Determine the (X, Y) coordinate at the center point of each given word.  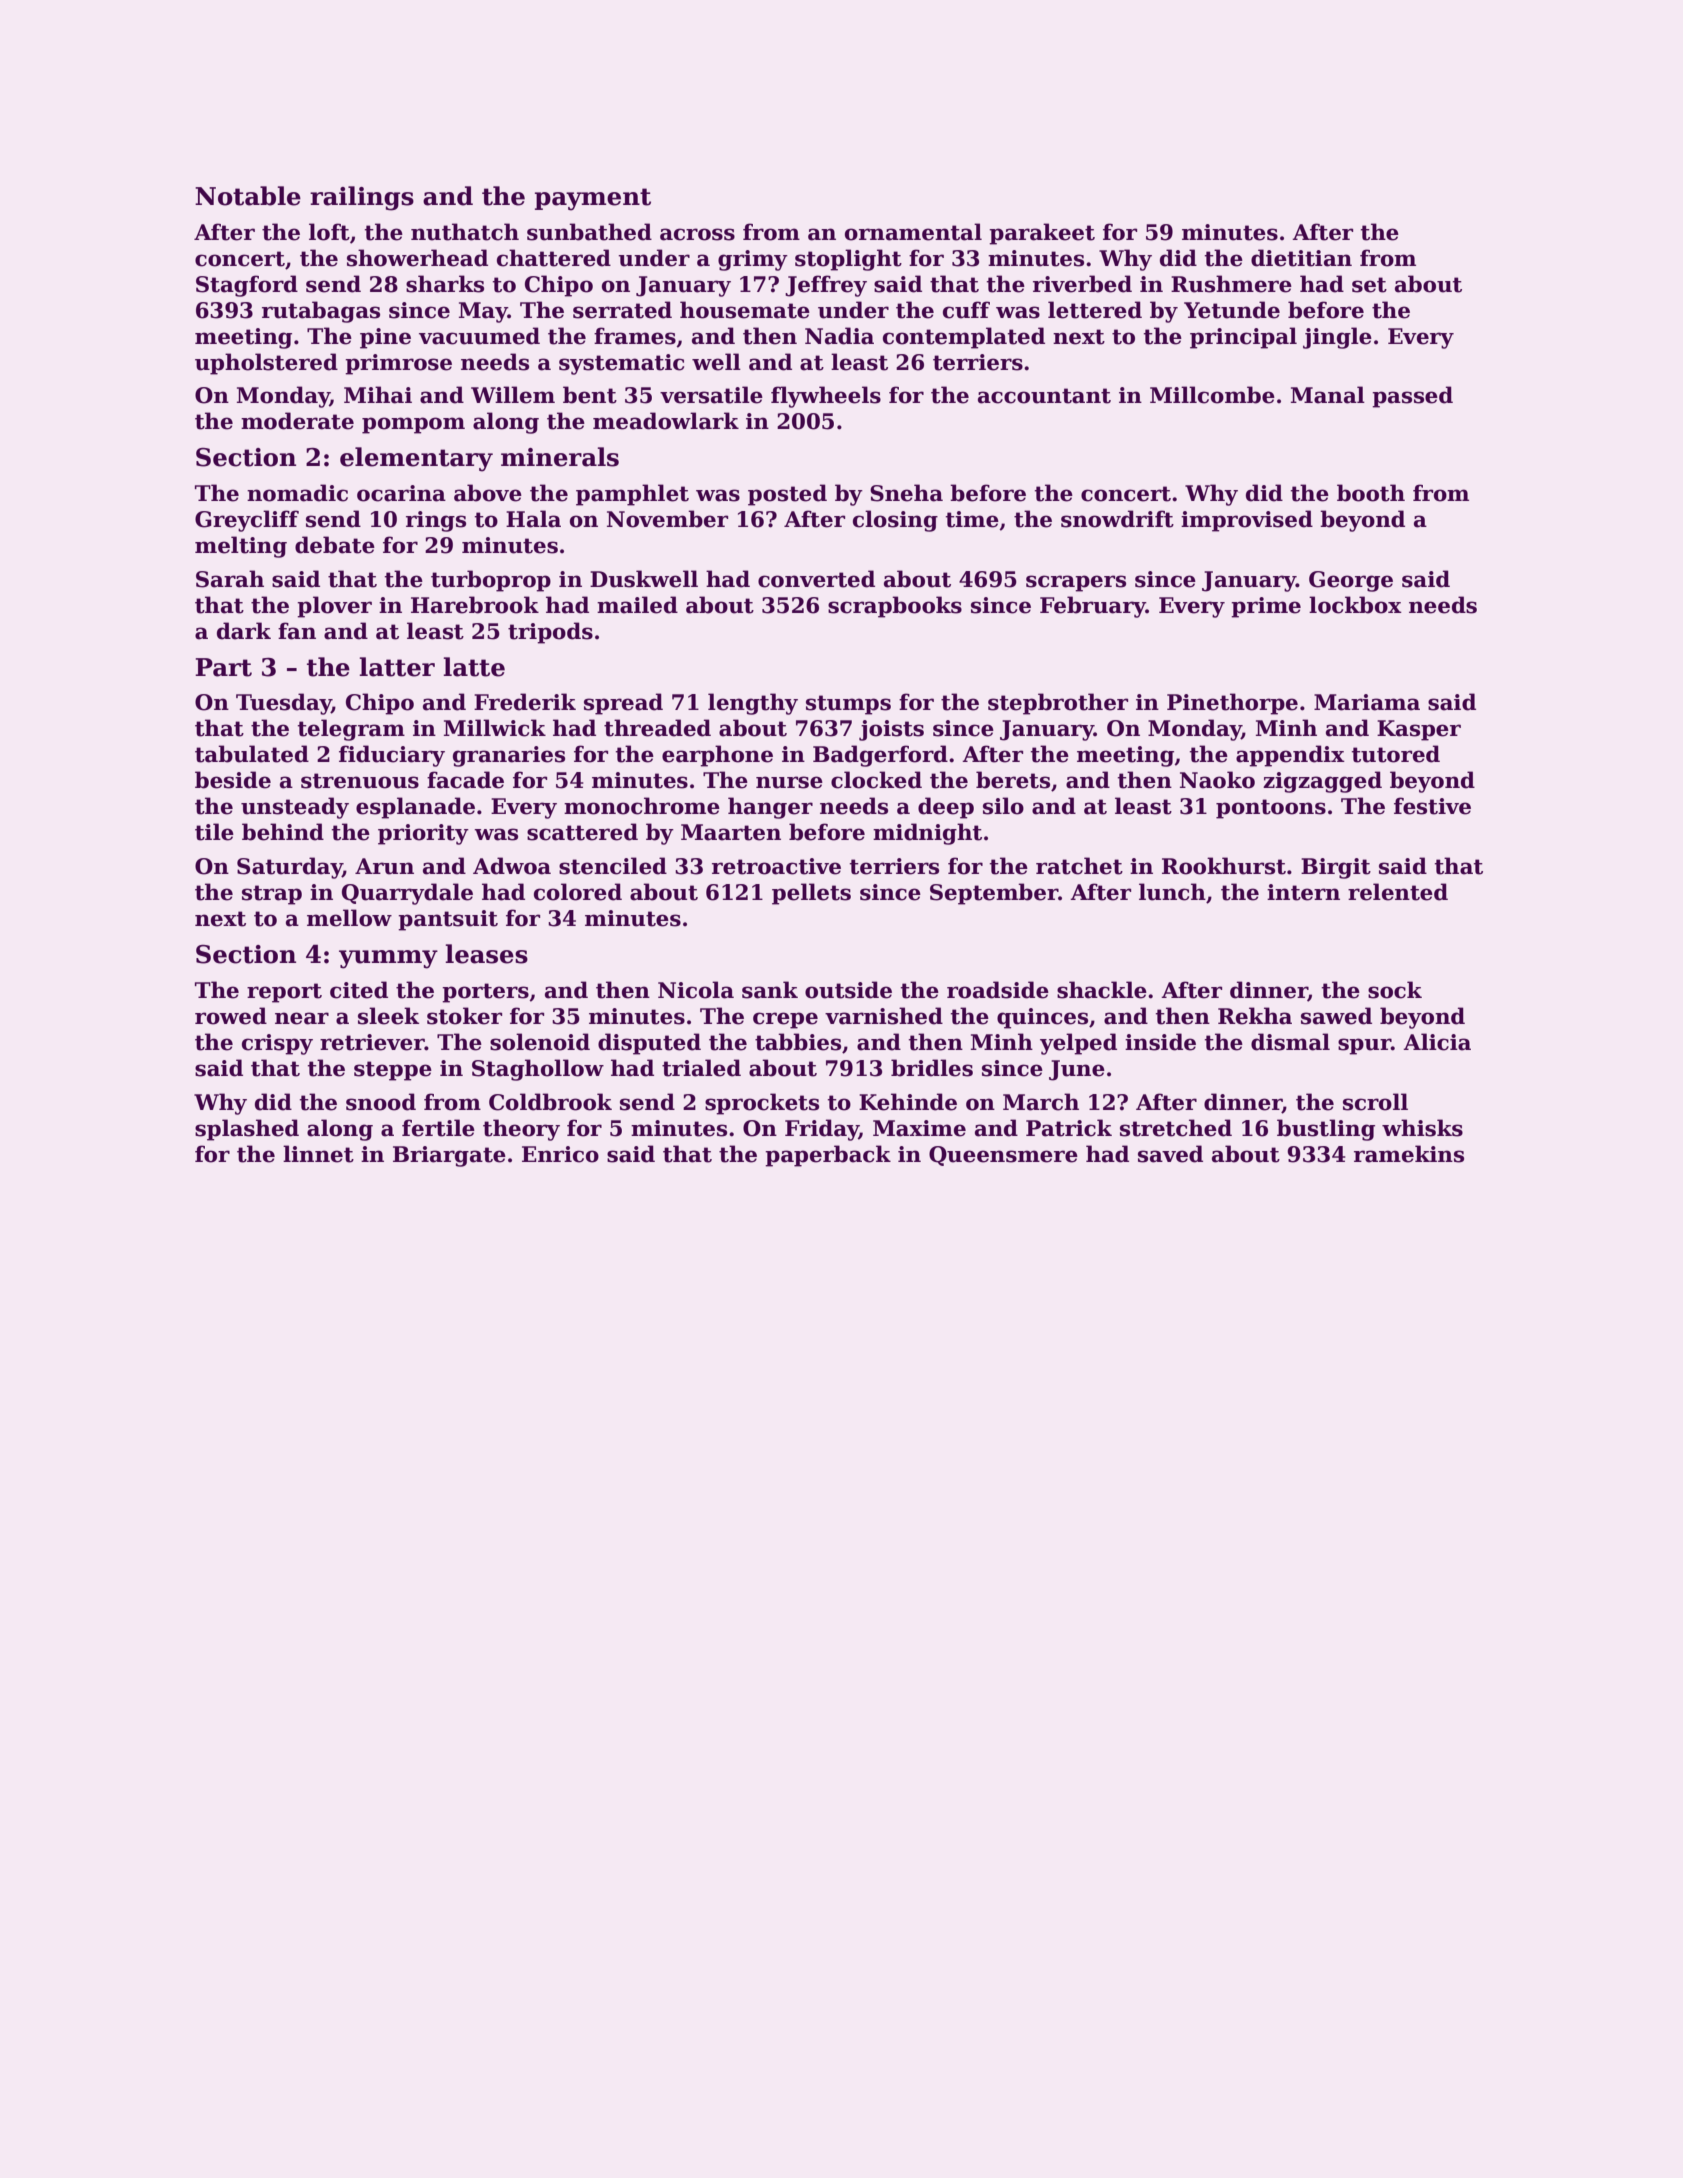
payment (593, 199)
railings (362, 198)
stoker (464, 1016)
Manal (1328, 395)
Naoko (1217, 780)
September (994, 894)
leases (486, 954)
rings (436, 521)
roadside (998, 990)
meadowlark (666, 421)
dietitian (1301, 258)
